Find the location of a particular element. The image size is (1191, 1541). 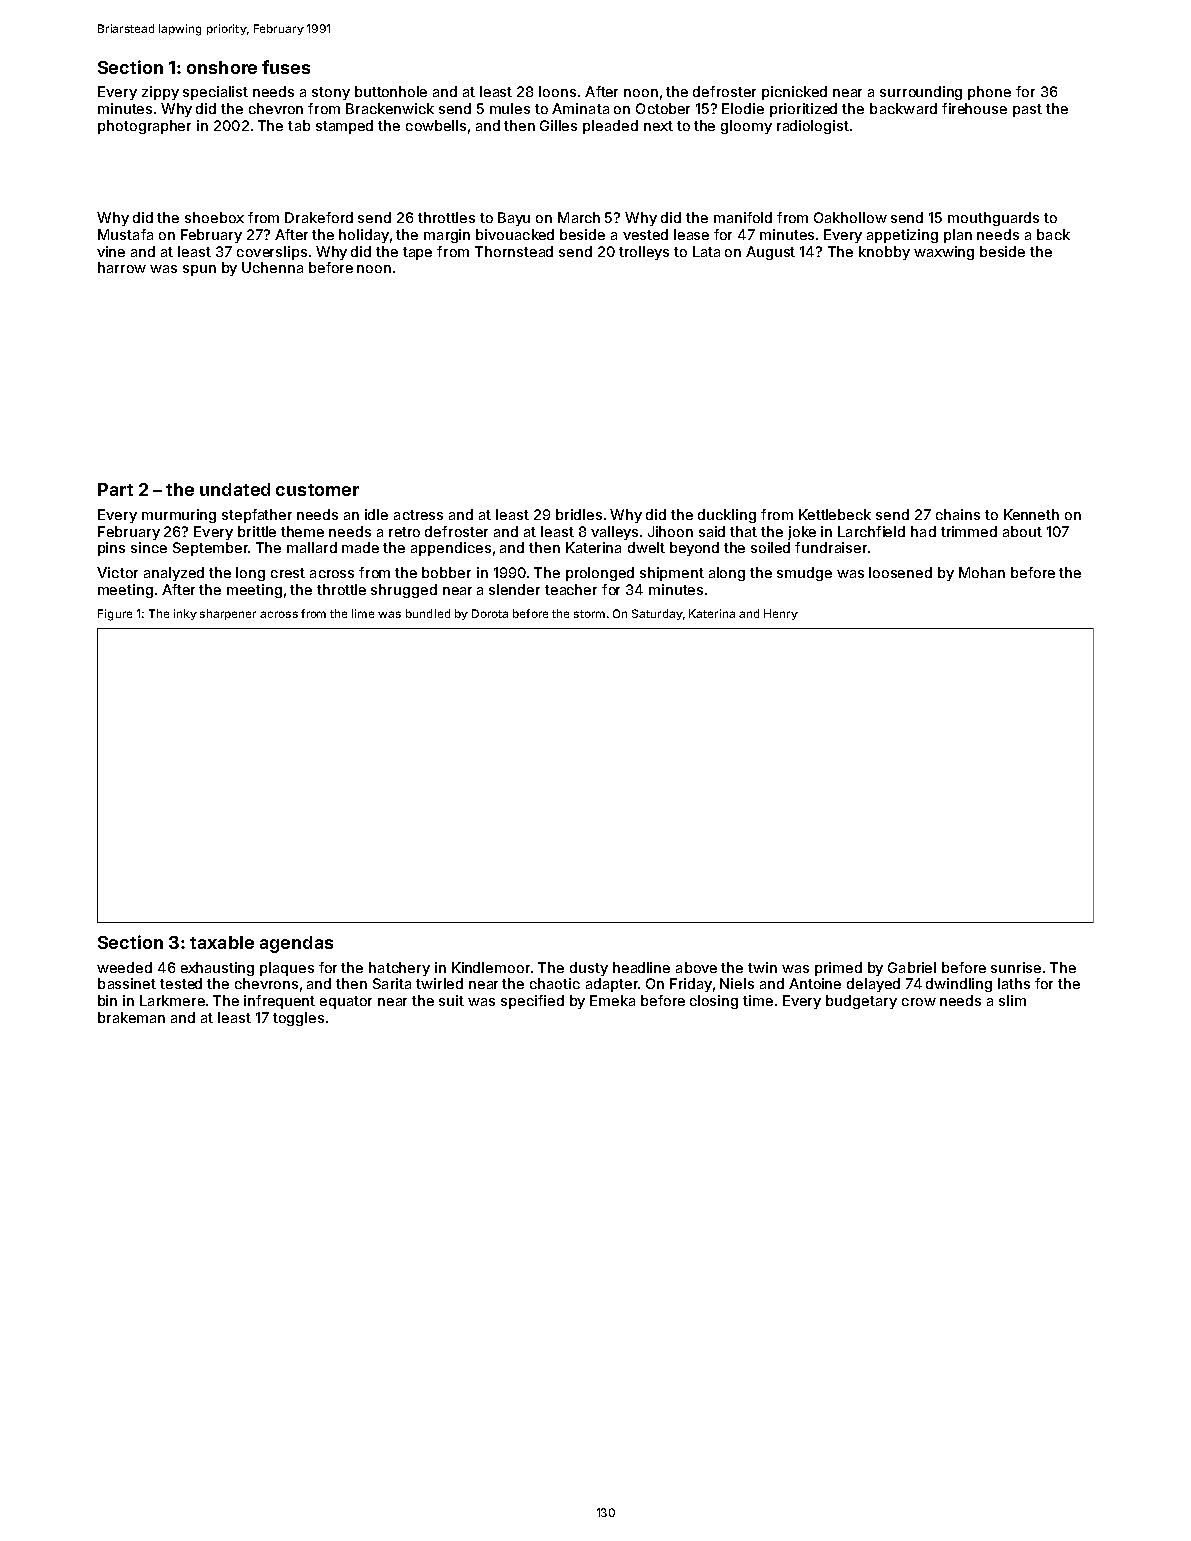

Uchenna is located at coordinates (272, 267).
